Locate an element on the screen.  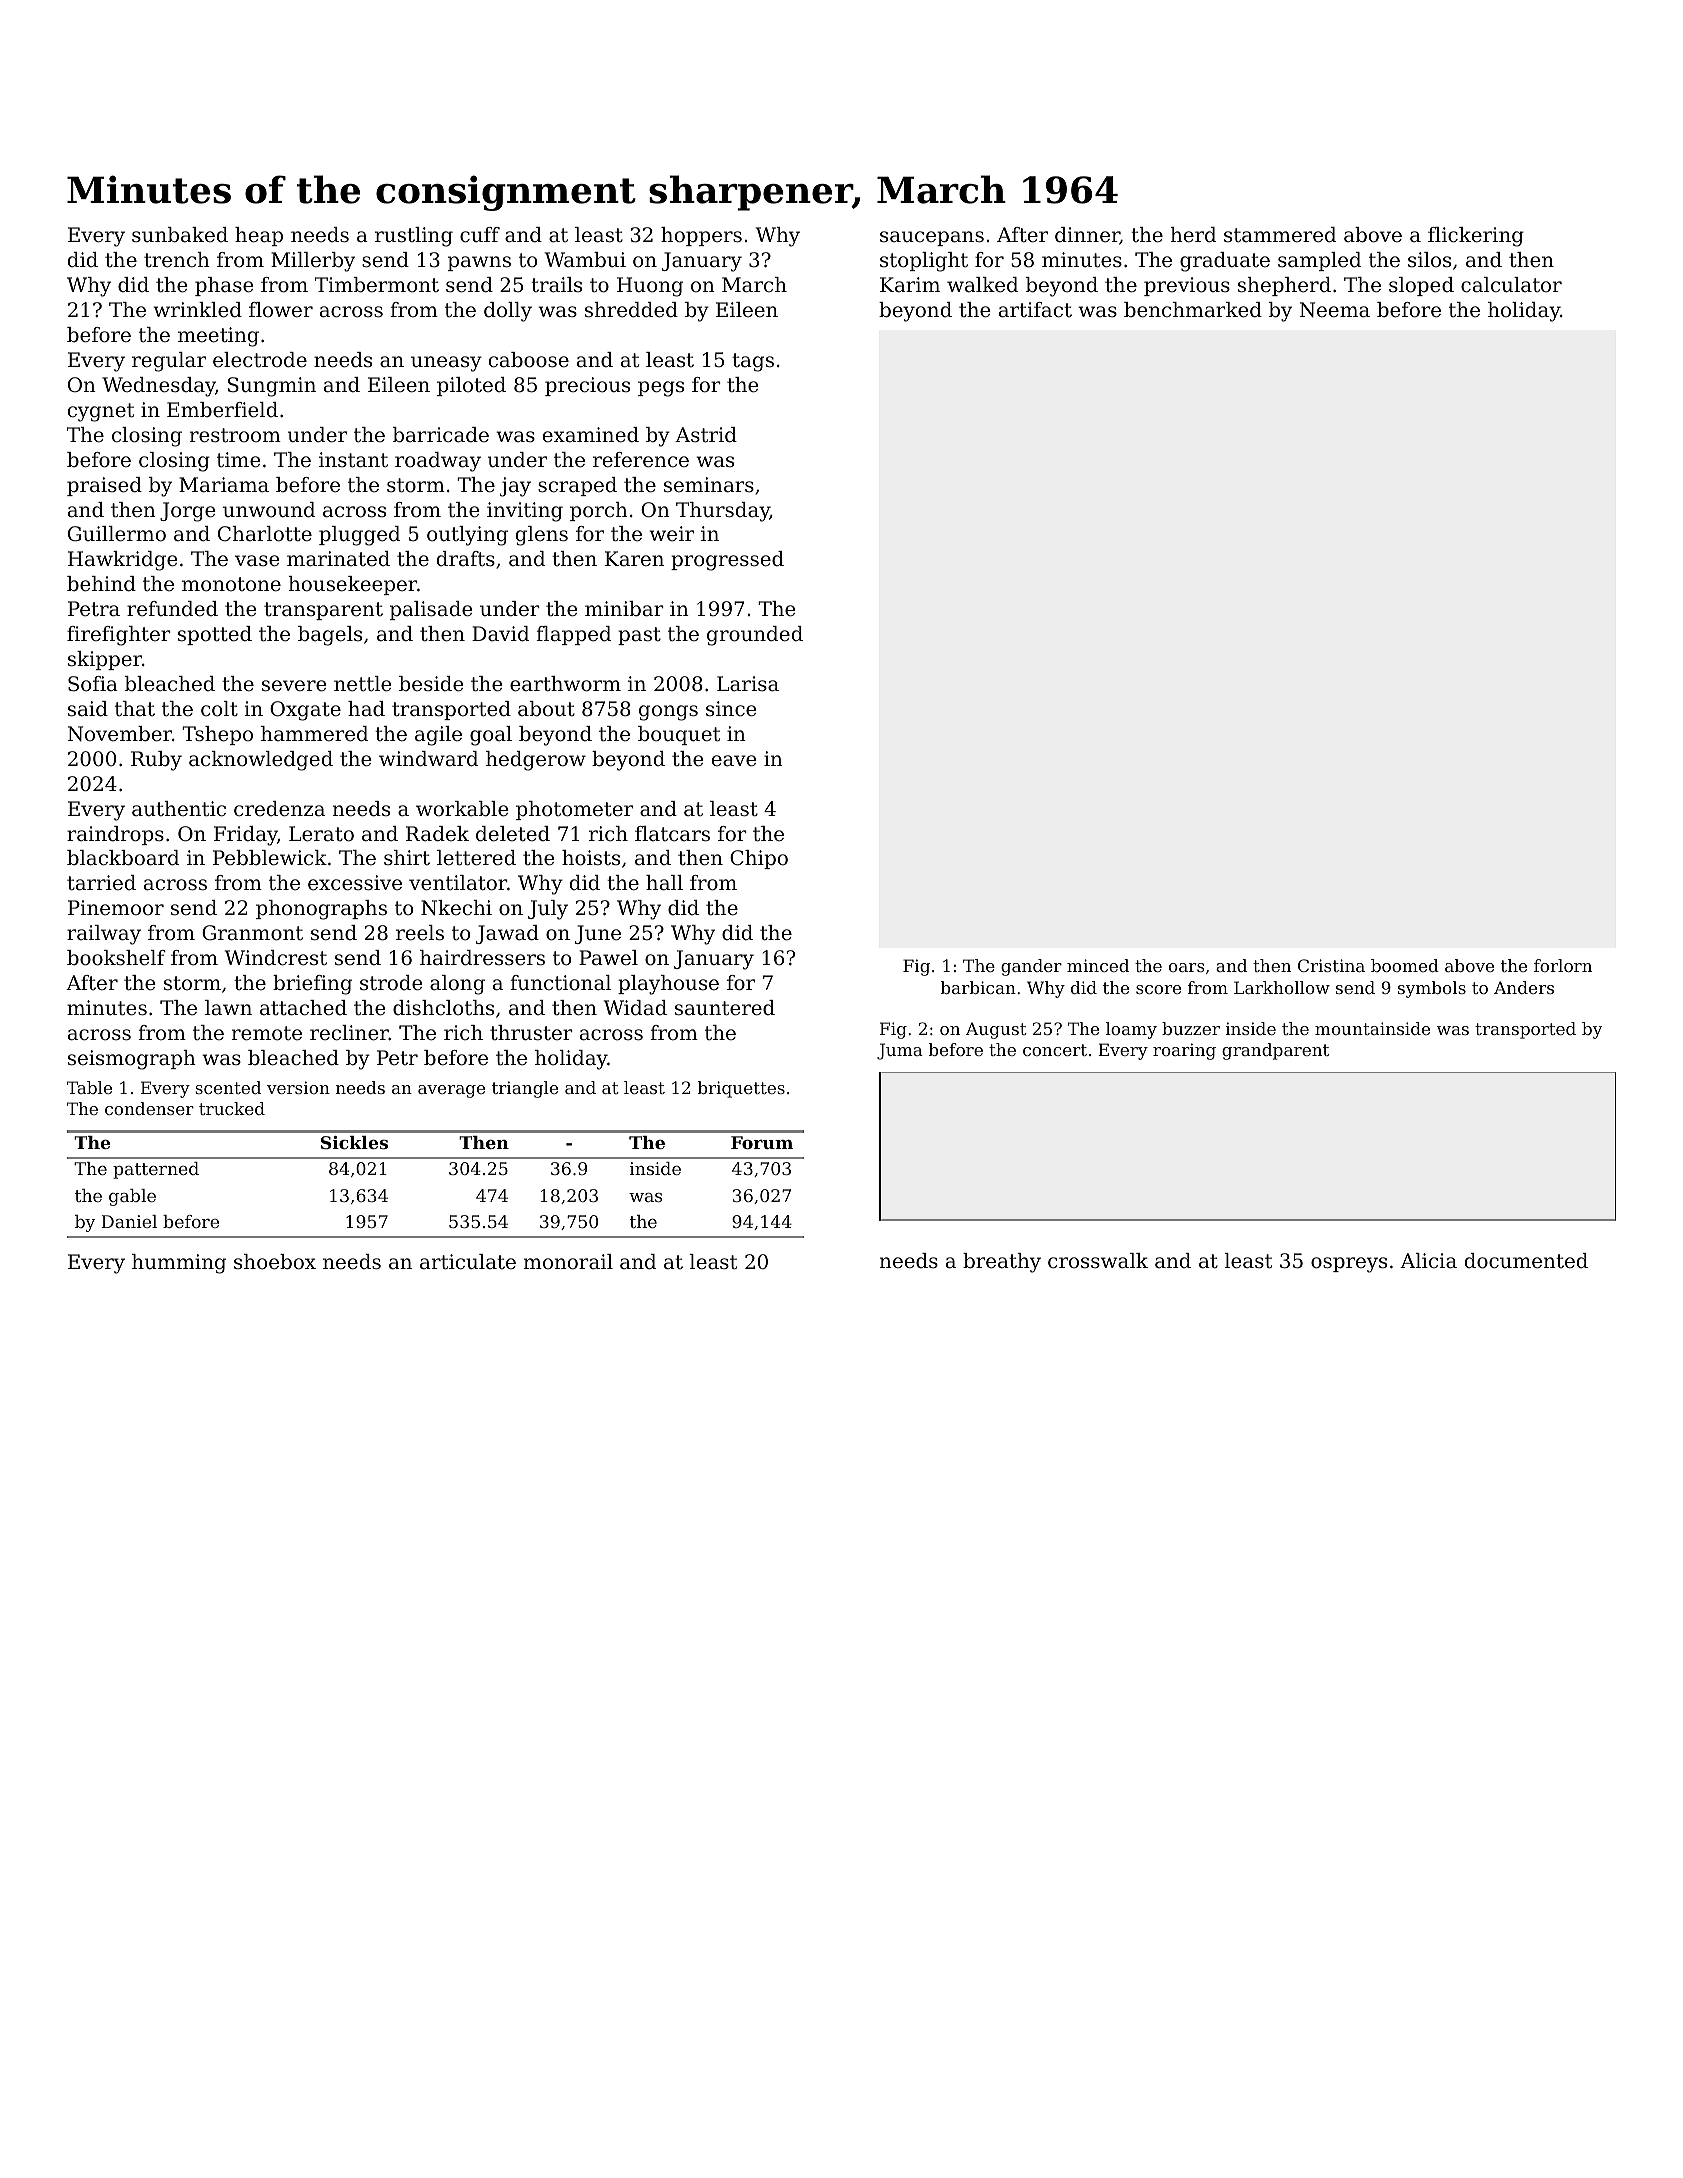
Larisa is located at coordinates (748, 684).
